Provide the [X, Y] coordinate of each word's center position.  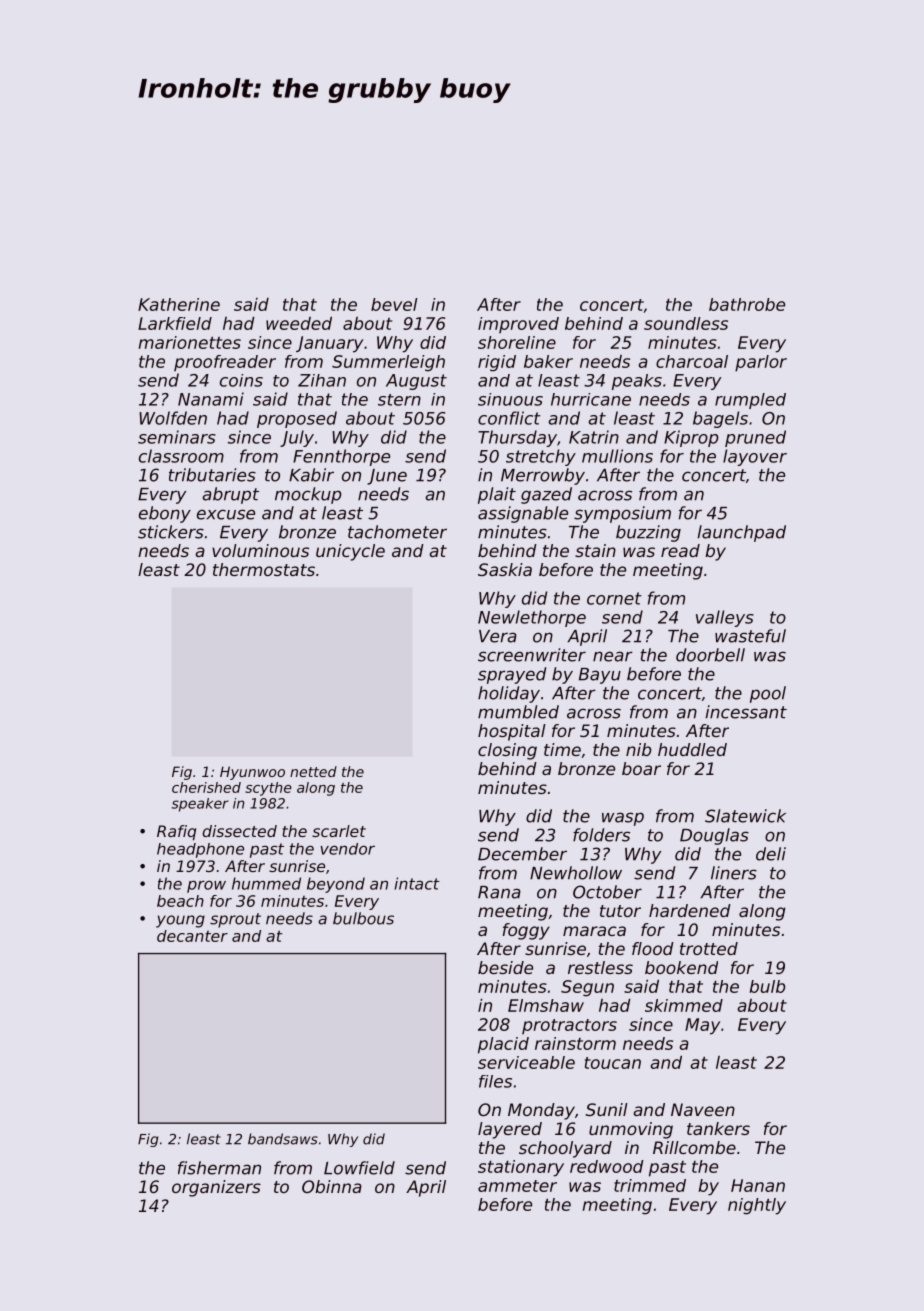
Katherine [179, 304]
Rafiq [176, 832]
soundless [686, 323]
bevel [394, 304]
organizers [216, 1188]
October [607, 892]
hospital [512, 732]
